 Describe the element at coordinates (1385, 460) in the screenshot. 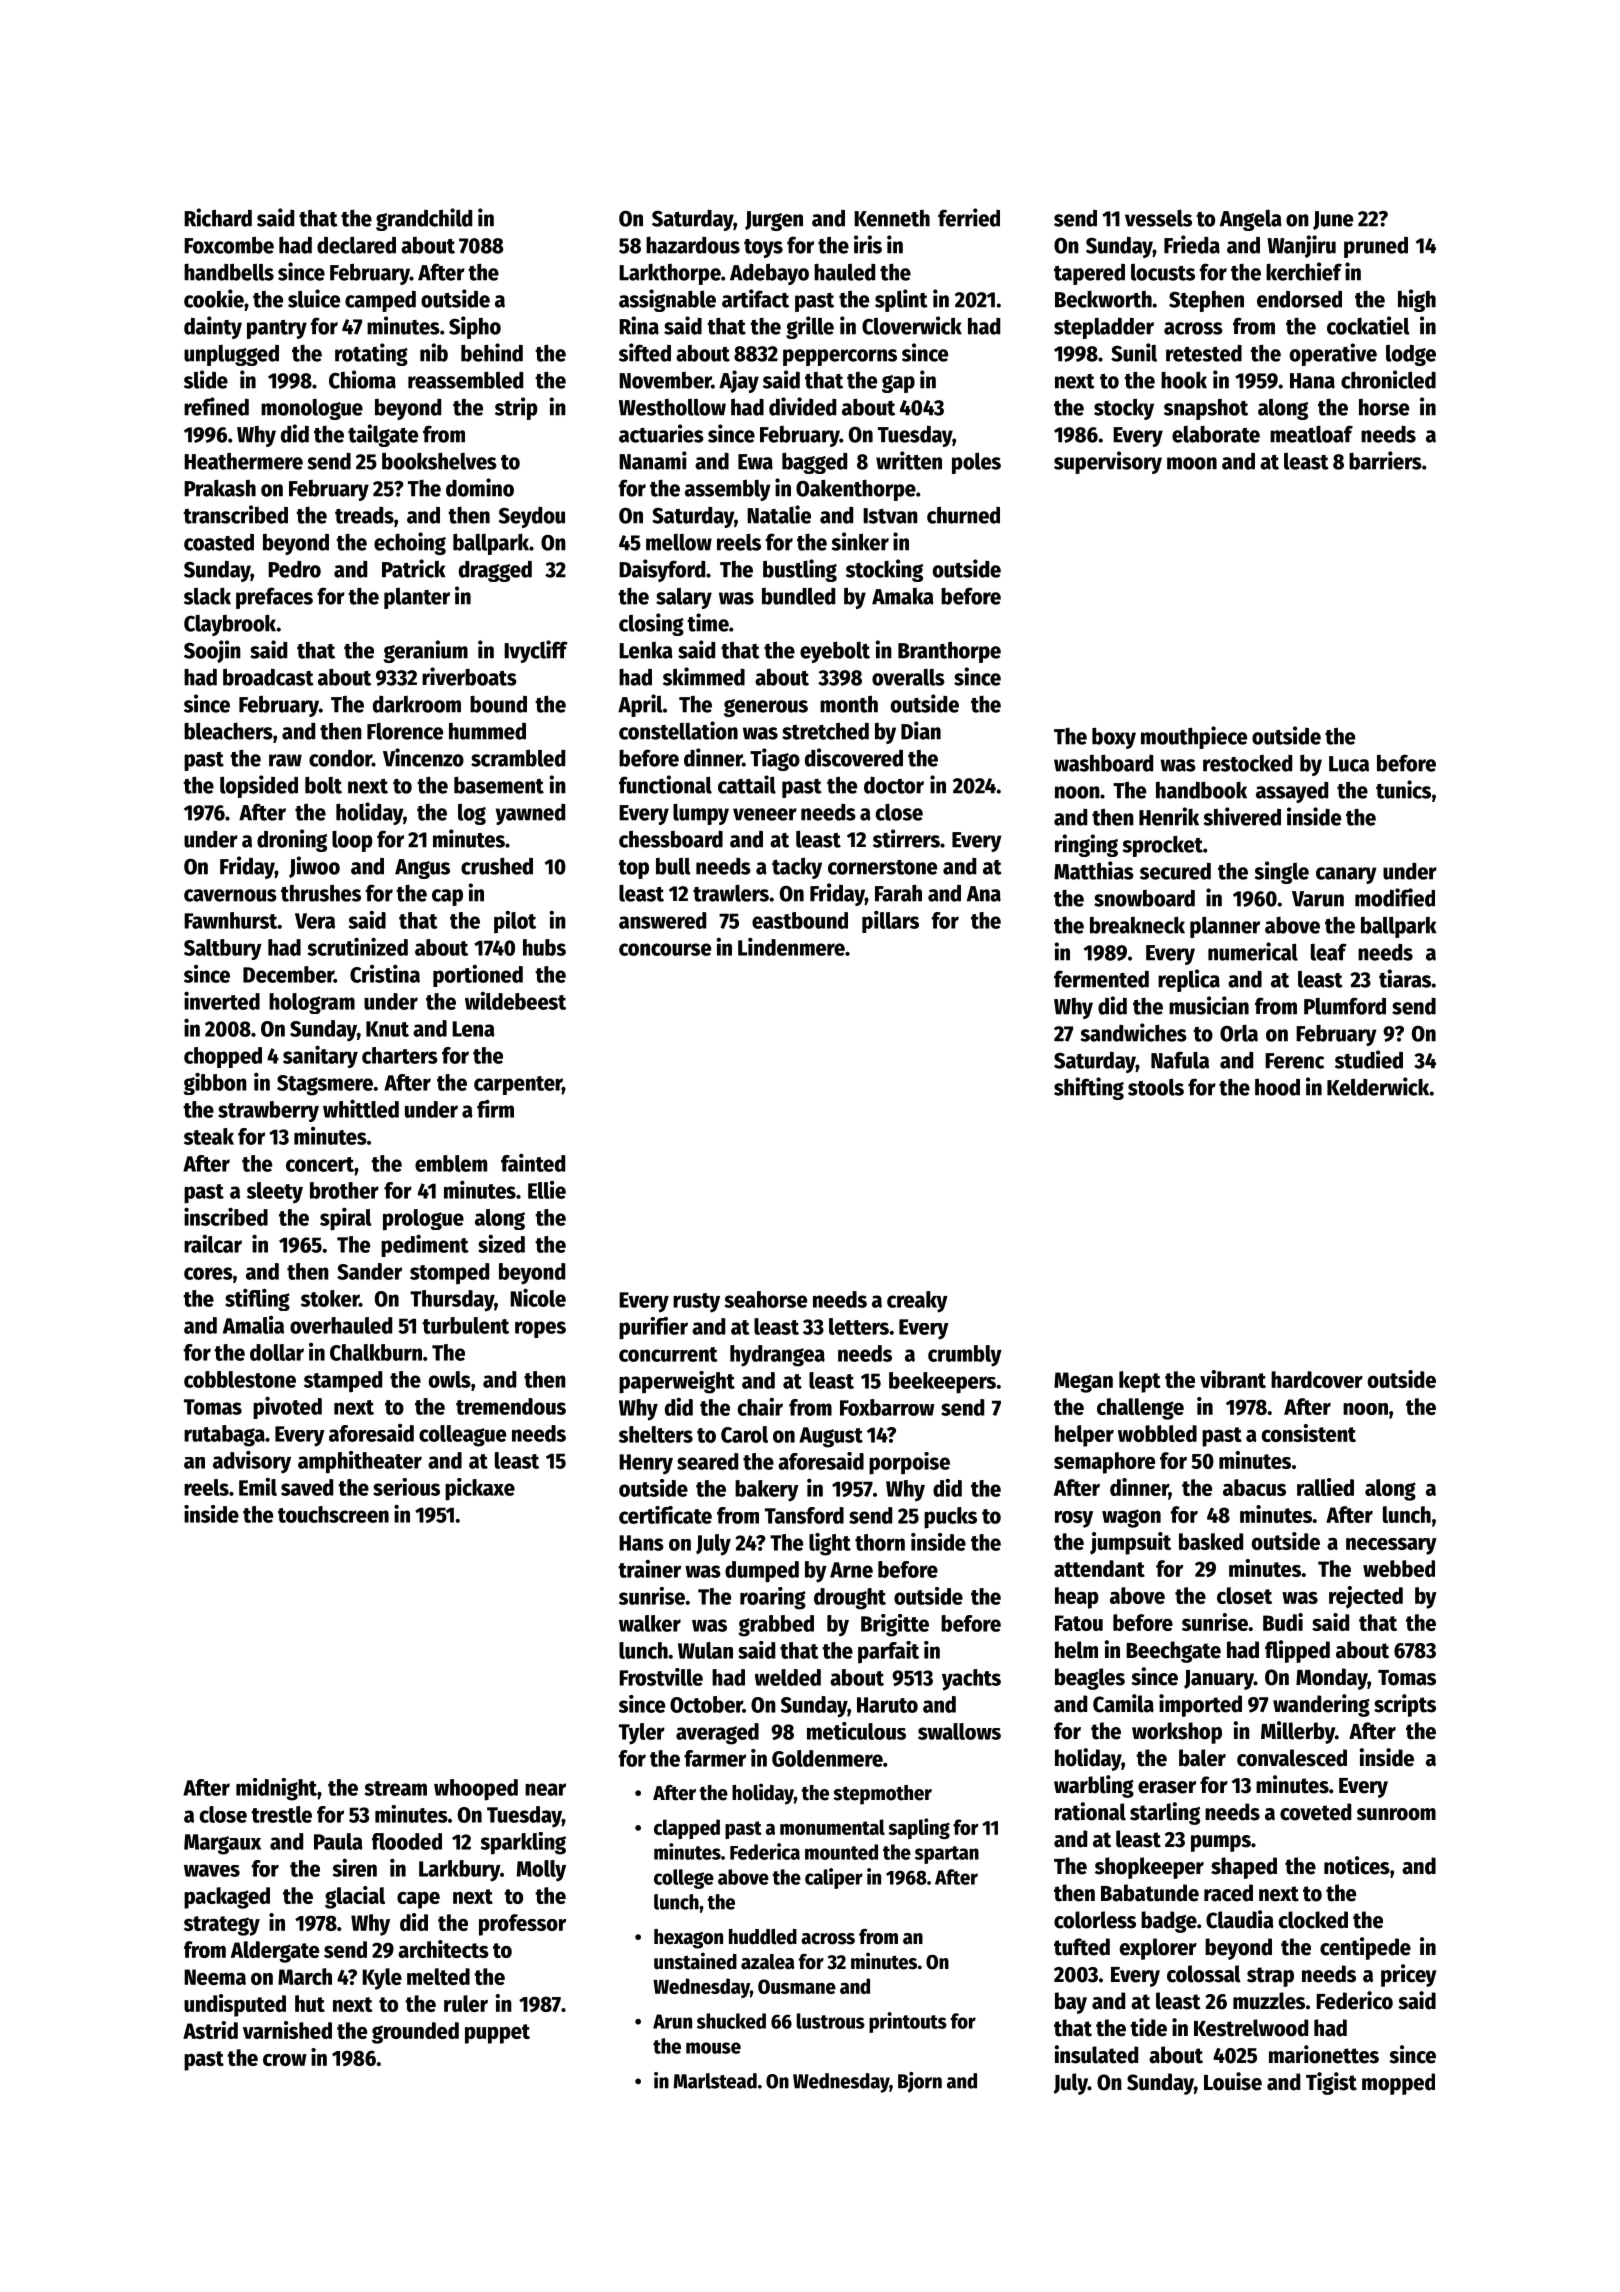

I see `barriers` at that location.
